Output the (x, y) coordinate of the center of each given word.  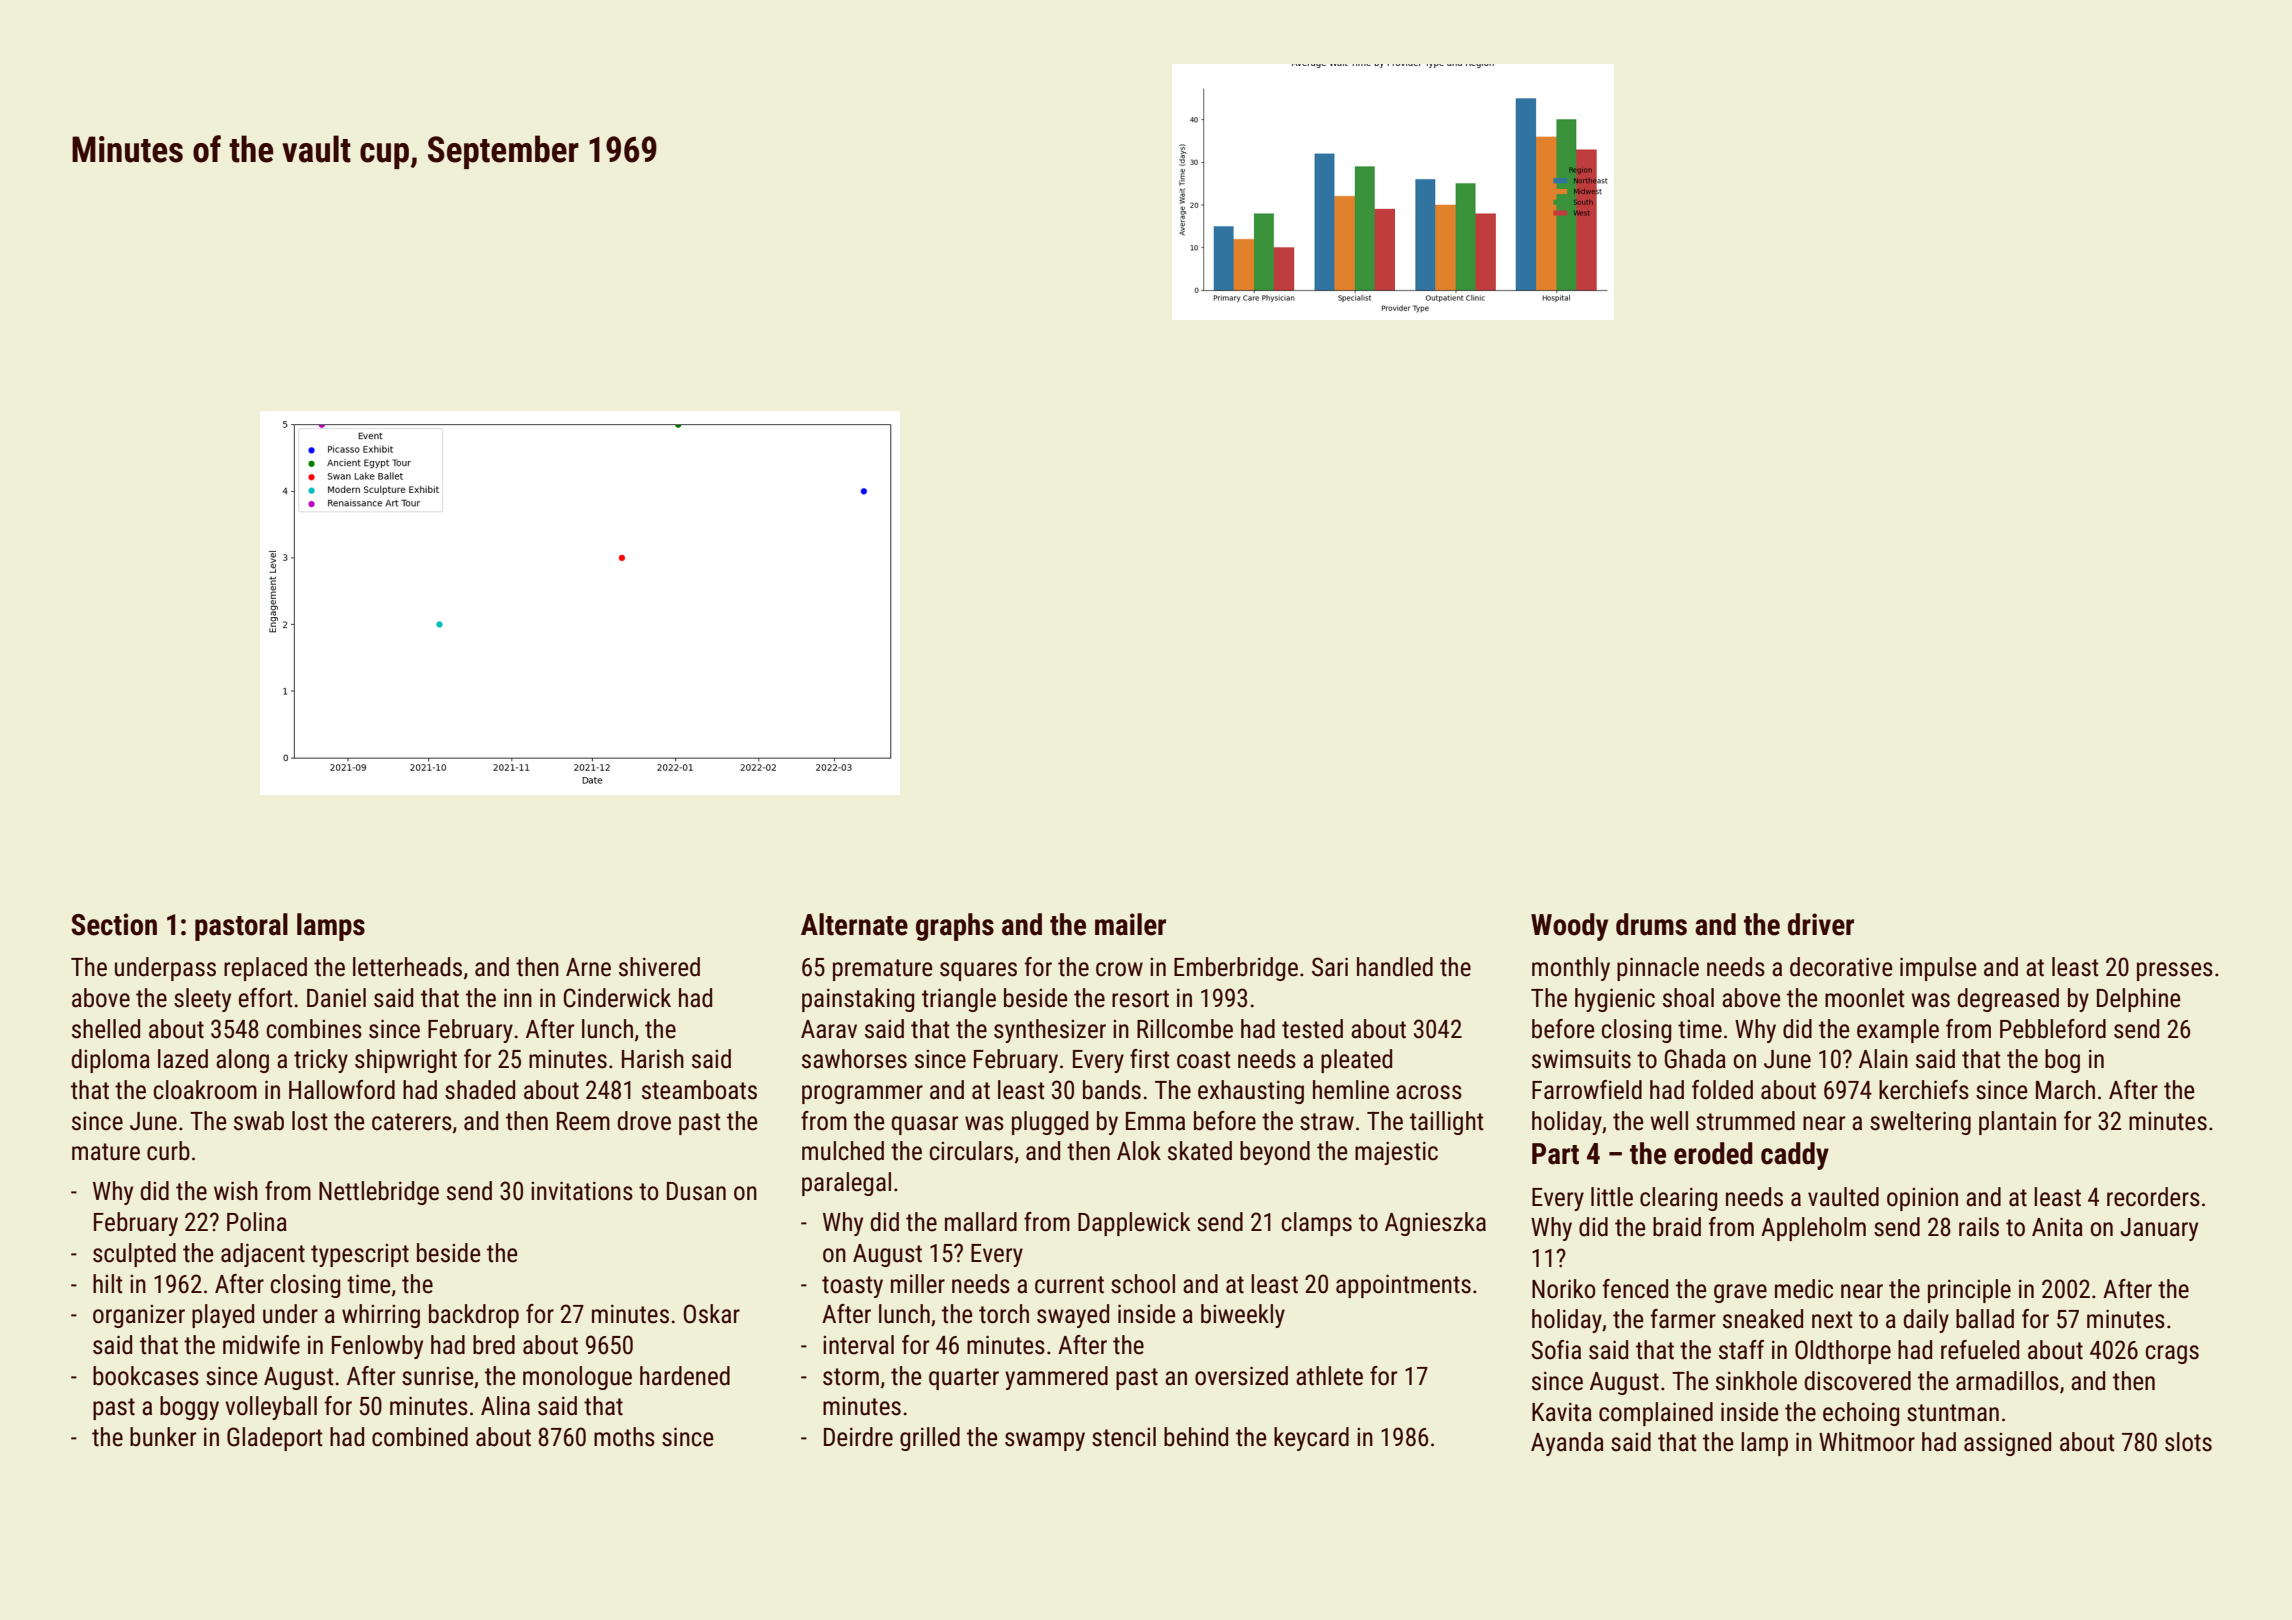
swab (259, 1121)
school (1143, 1284)
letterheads (407, 967)
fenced (1635, 1289)
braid (1677, 1227)
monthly (1571, 969)
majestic (1396, 1153)
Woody (1569, 927)
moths (624, 1437)
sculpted (134, 1255)
